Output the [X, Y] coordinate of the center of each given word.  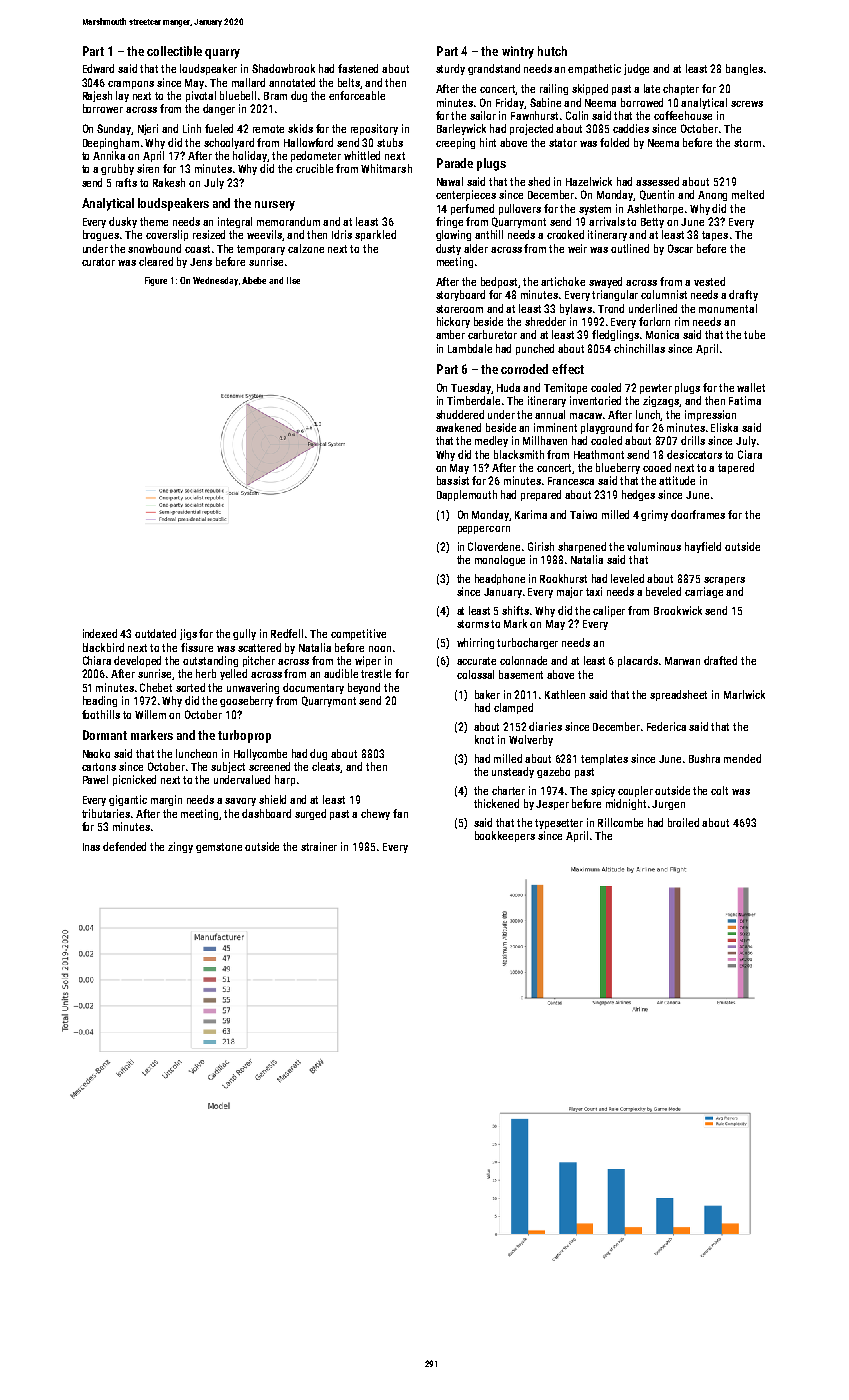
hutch [552, 51]
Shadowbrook [283, 68]
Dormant [105, 735]
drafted [720, 660]
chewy [375, 814]
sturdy [450, 69]
